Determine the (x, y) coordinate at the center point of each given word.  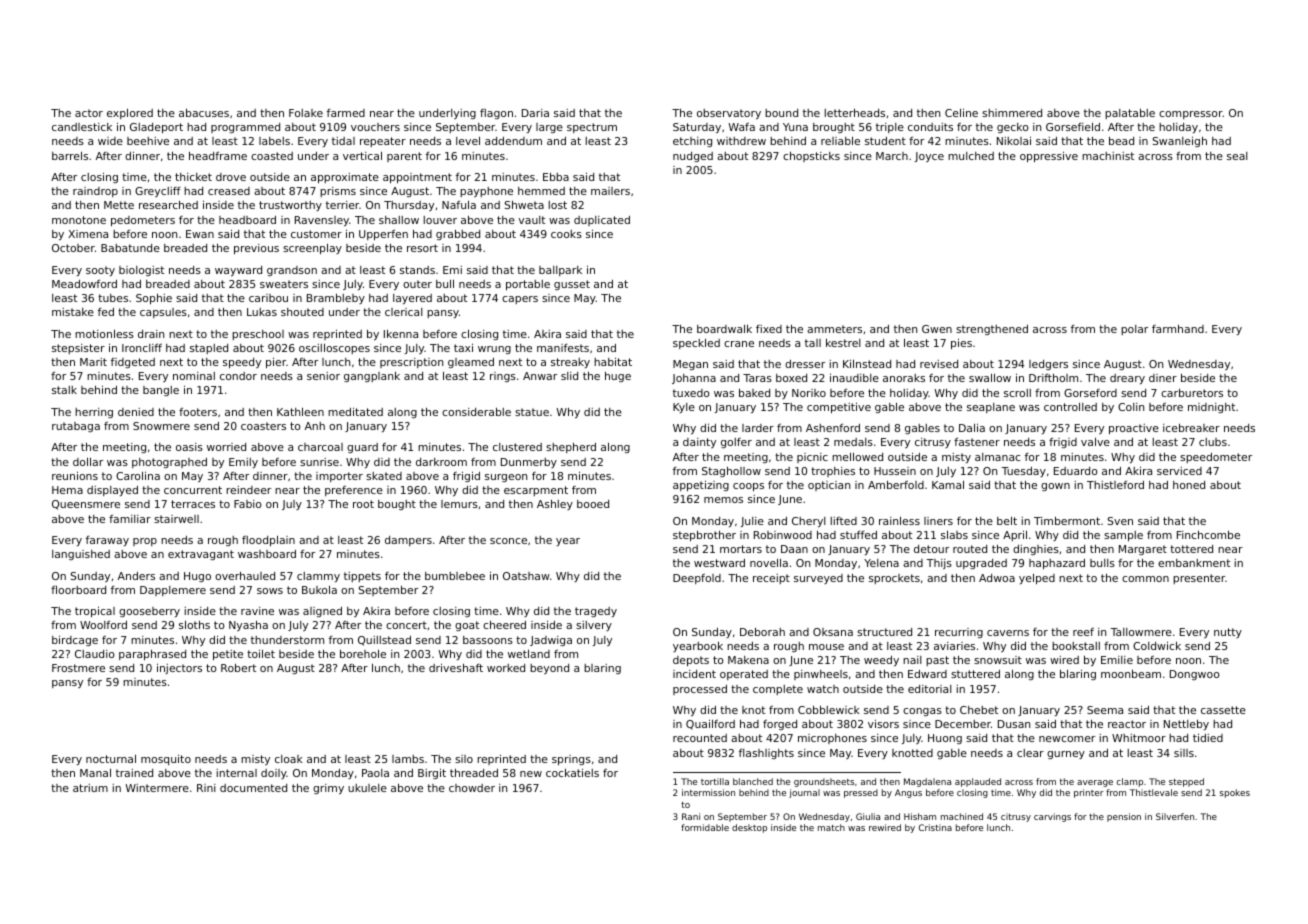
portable (528, 285)
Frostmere (78, 668)
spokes (1235, 793)
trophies (833, 472)
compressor (1191, 115)
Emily (243, 463)
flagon (496, 114)
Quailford (710, 725)
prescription (411, 363)
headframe (218, 156)
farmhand (1178, 329)
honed (1189, 485)
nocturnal (111, 759)
